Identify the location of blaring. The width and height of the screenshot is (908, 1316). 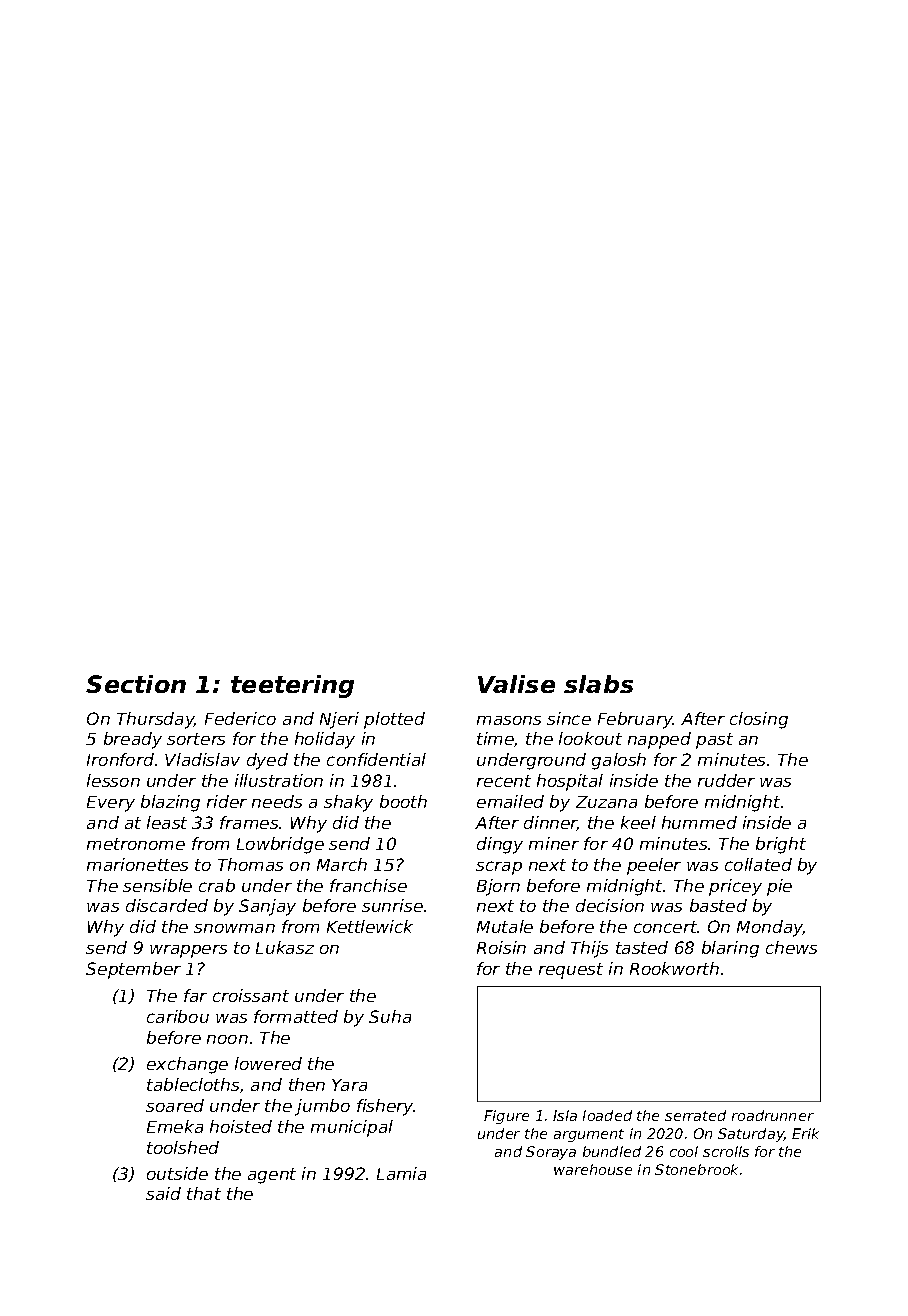
(730, 949).
